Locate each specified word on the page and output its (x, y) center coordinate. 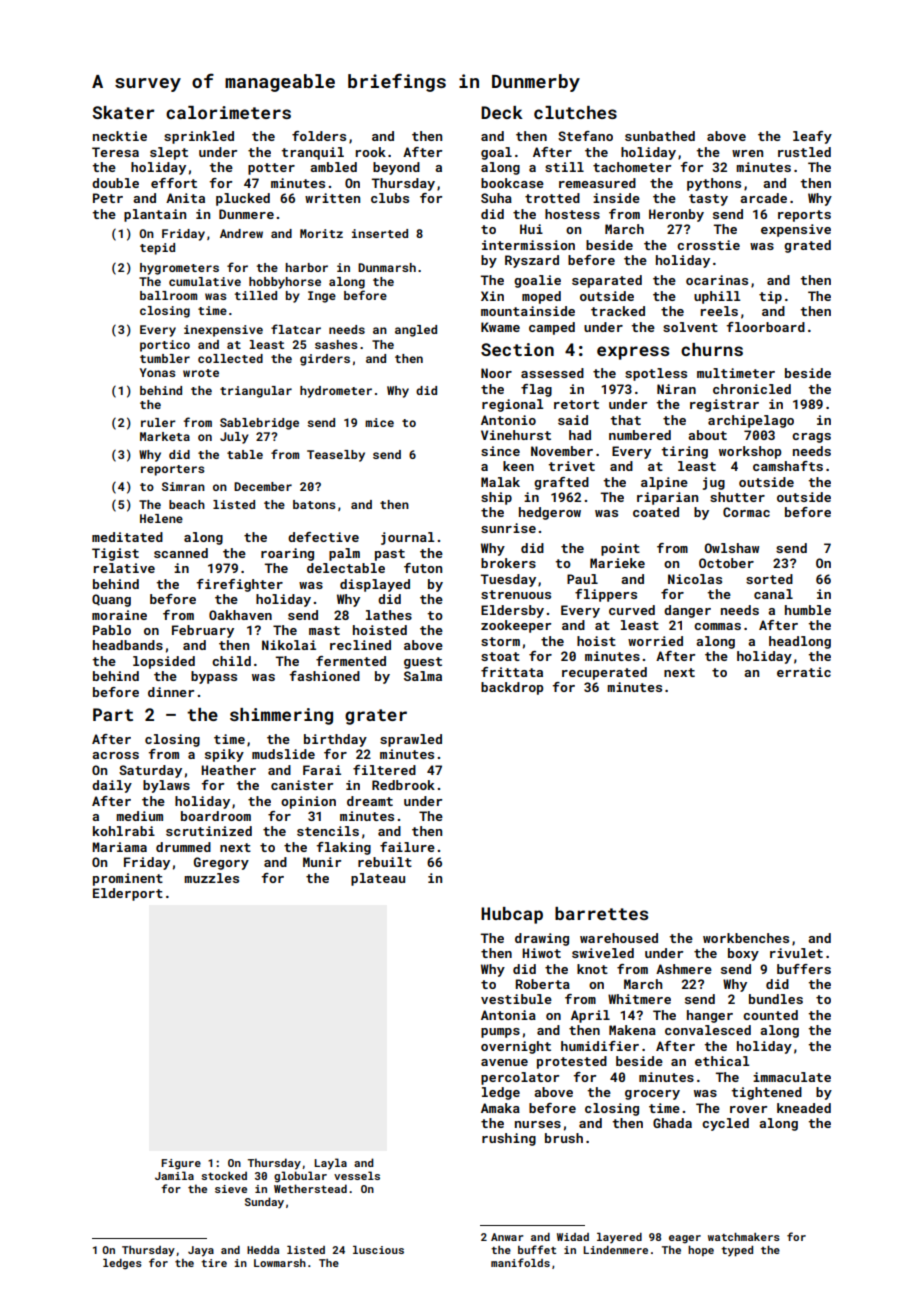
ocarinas (717, 280)
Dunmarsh (387, 267)
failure (407, 847)
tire (214, 1263)
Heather (228, 770)
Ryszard (532, 261)
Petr (108, 198)
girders (325, 360)
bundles (776, 999)
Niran (676, 389)
